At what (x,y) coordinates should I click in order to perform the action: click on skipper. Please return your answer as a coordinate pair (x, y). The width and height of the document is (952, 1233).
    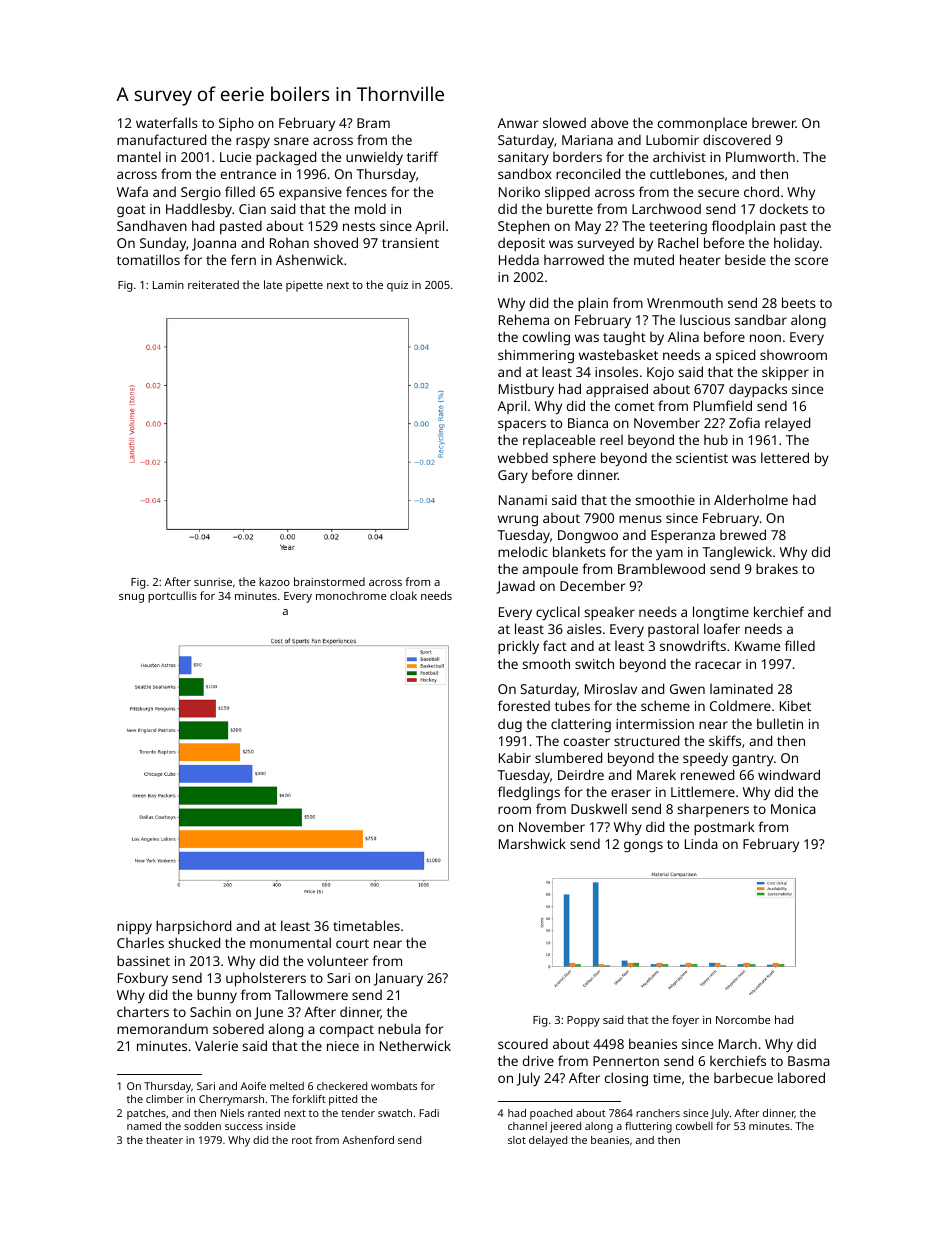
    Looking at the image, I should click on (785, 373).
